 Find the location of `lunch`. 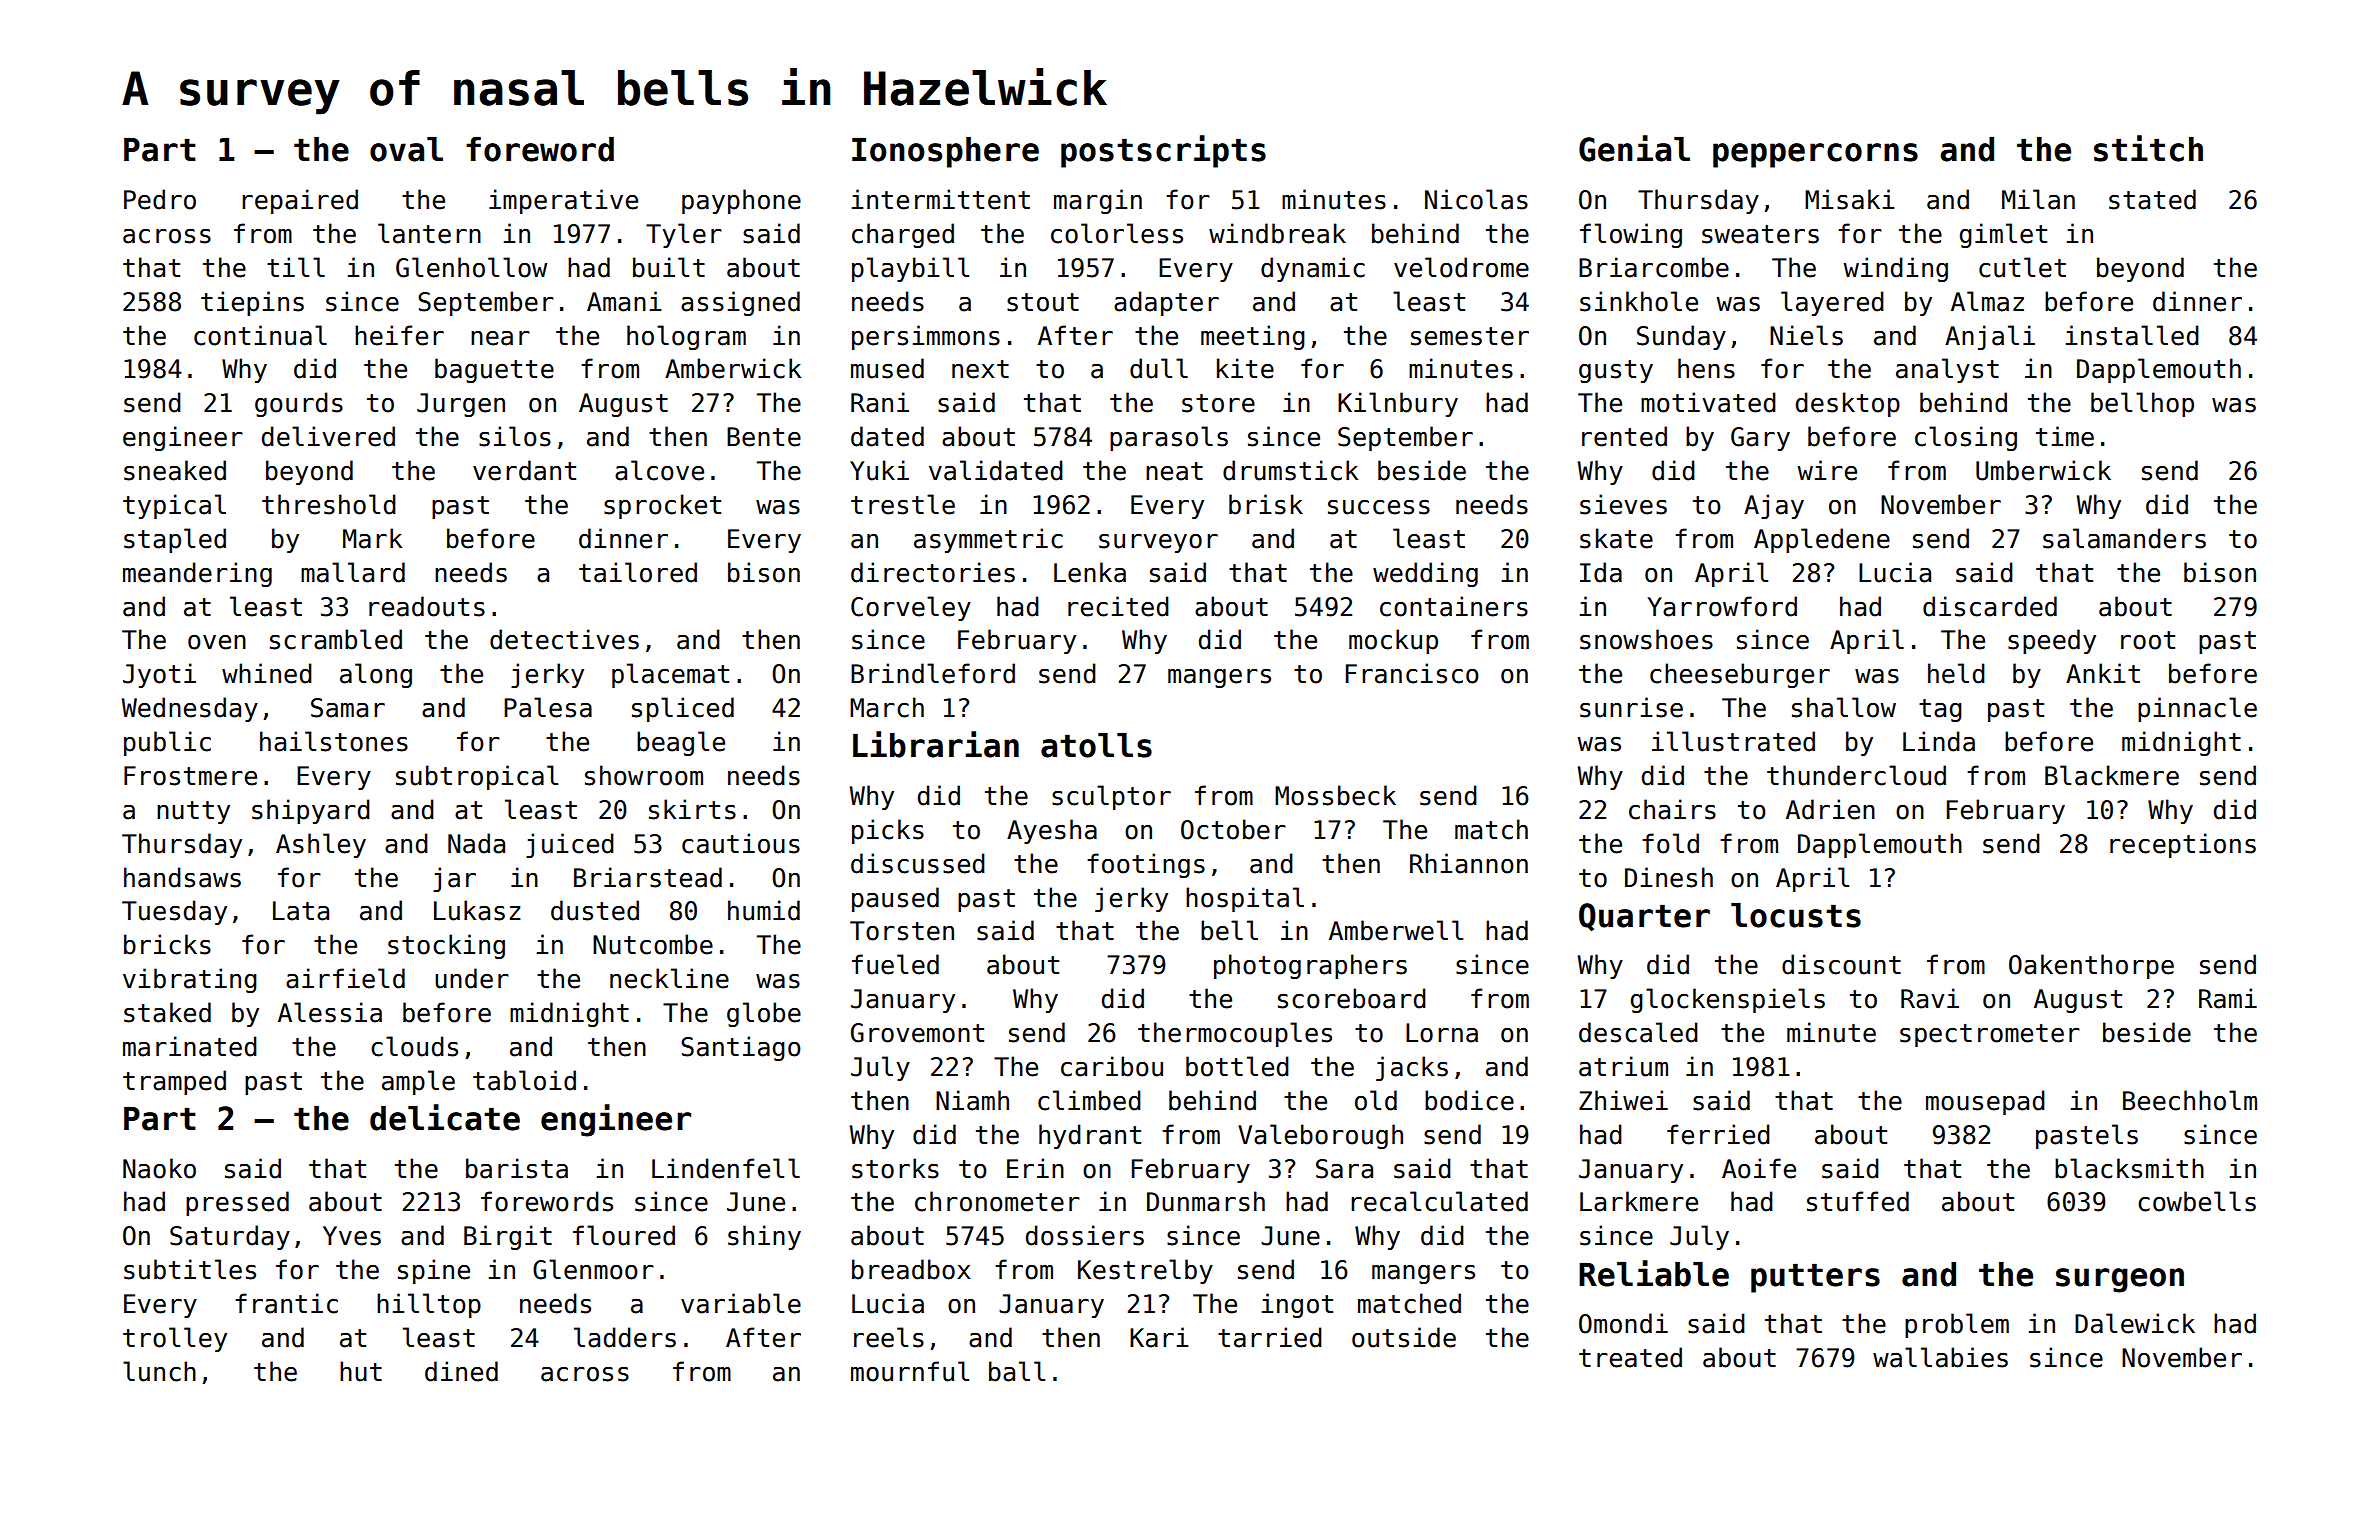

lunch is located at coordinates (159, 1371).
